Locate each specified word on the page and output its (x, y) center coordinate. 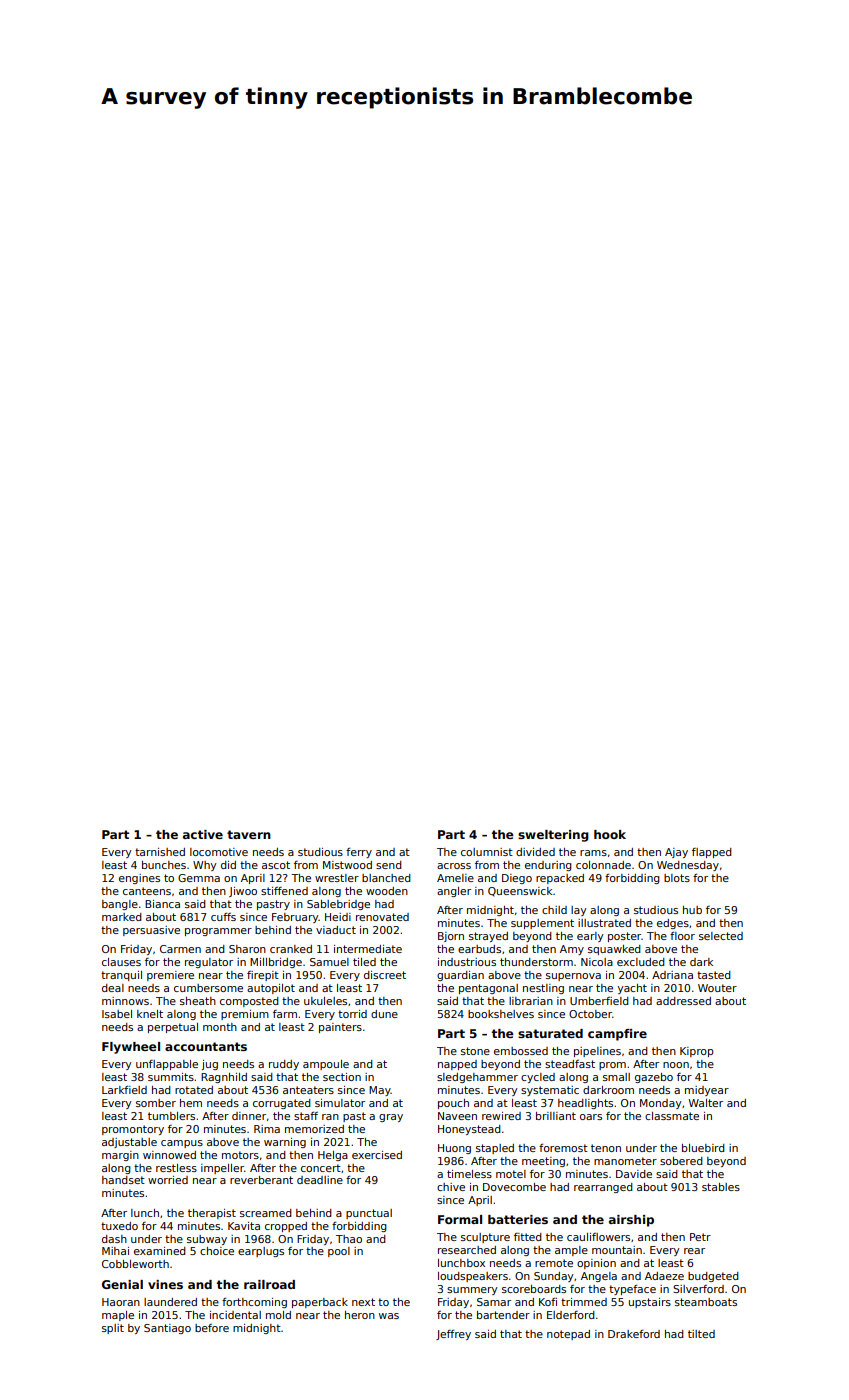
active (203, 834)
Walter (705, 1103)
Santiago (167, 1329)
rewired (501, 1116)
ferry (359, 853)
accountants (206, 1046)
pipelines (597, 1052)
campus (182, 1144)
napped (457, 1065)
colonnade (603, 865)
